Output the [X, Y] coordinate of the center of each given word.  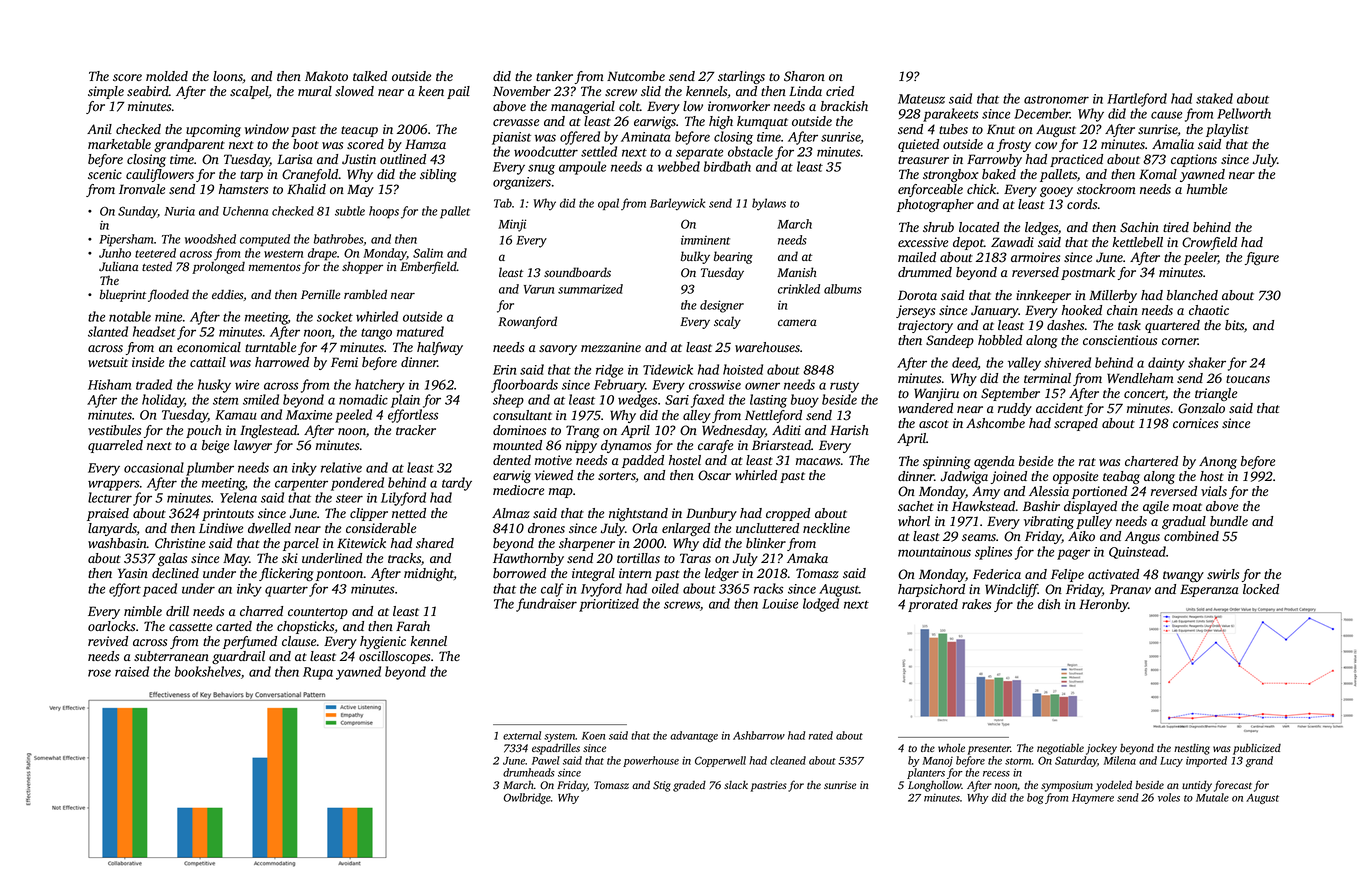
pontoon [340, 575]
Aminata [645, 137]
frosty [1014, 145]
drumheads [529, 772]
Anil [99, 129]
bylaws [769, 204]
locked [1261, 589]
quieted [918, 145]
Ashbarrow [759, 735]
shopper [362, 267]
